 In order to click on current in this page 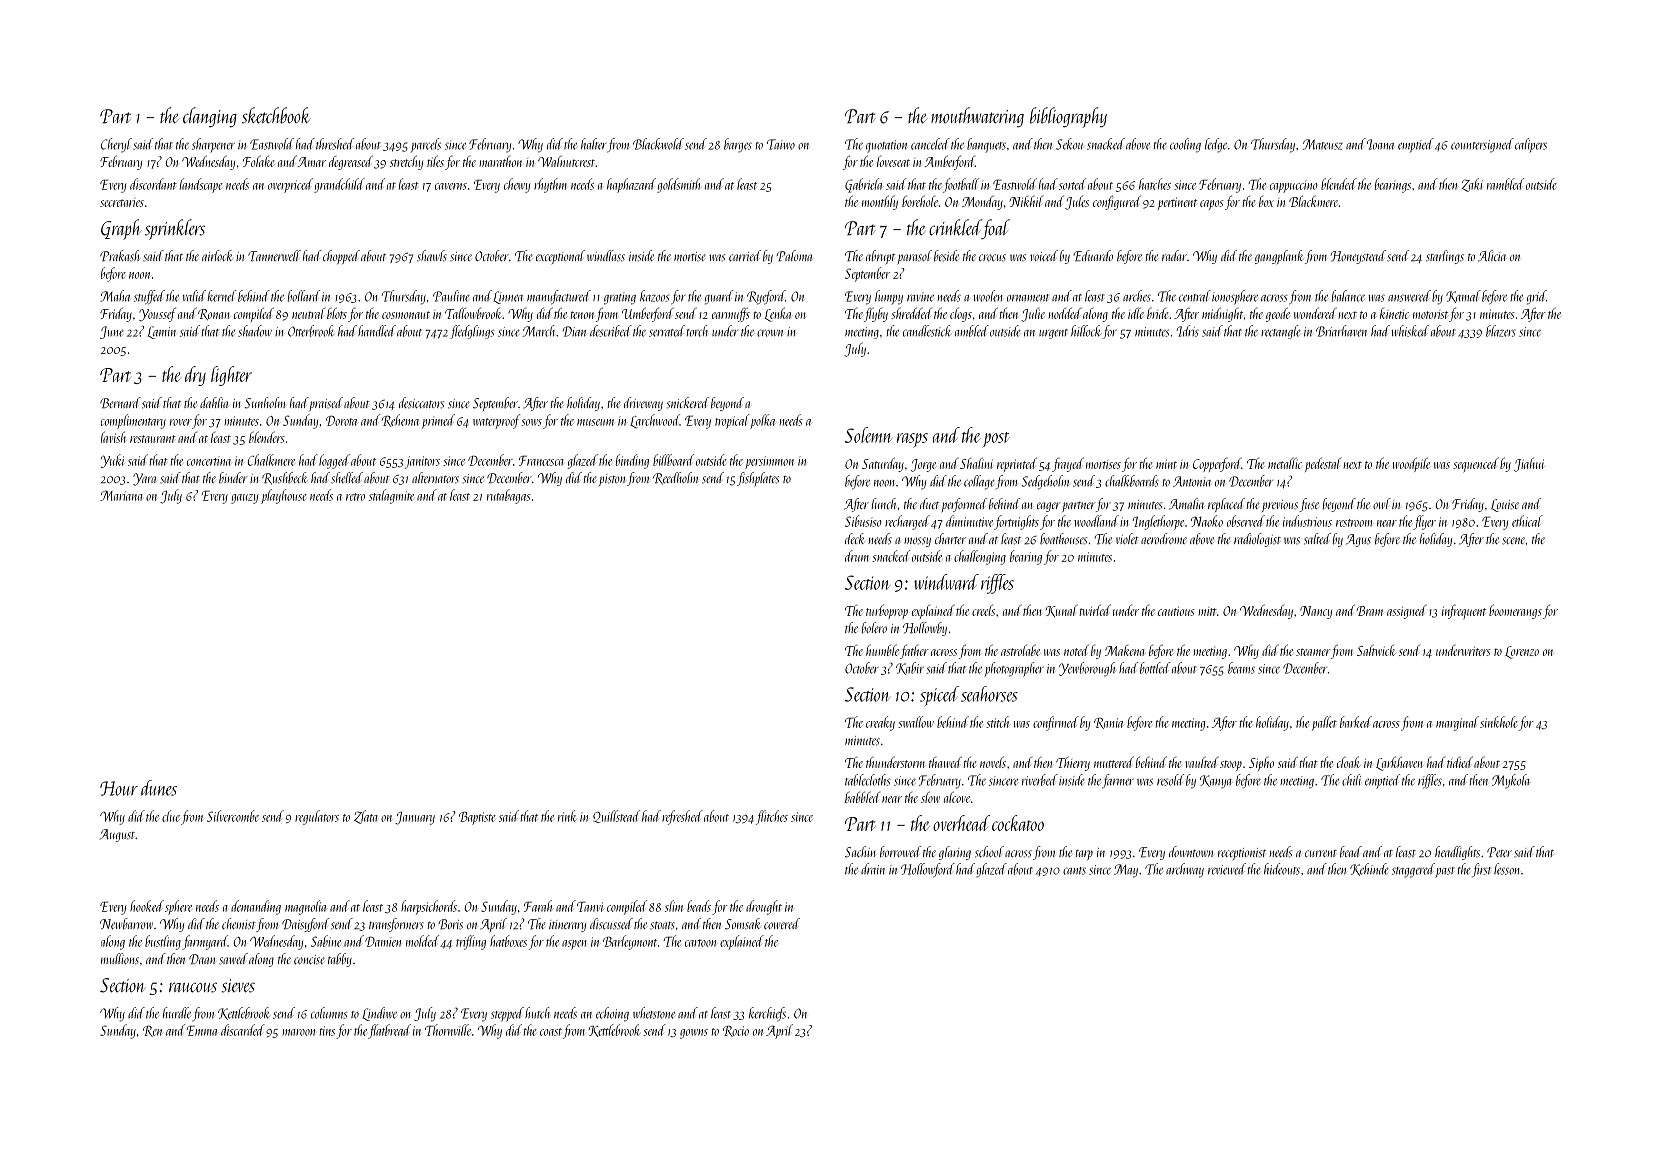, I will do `click(1321, 853)`.
